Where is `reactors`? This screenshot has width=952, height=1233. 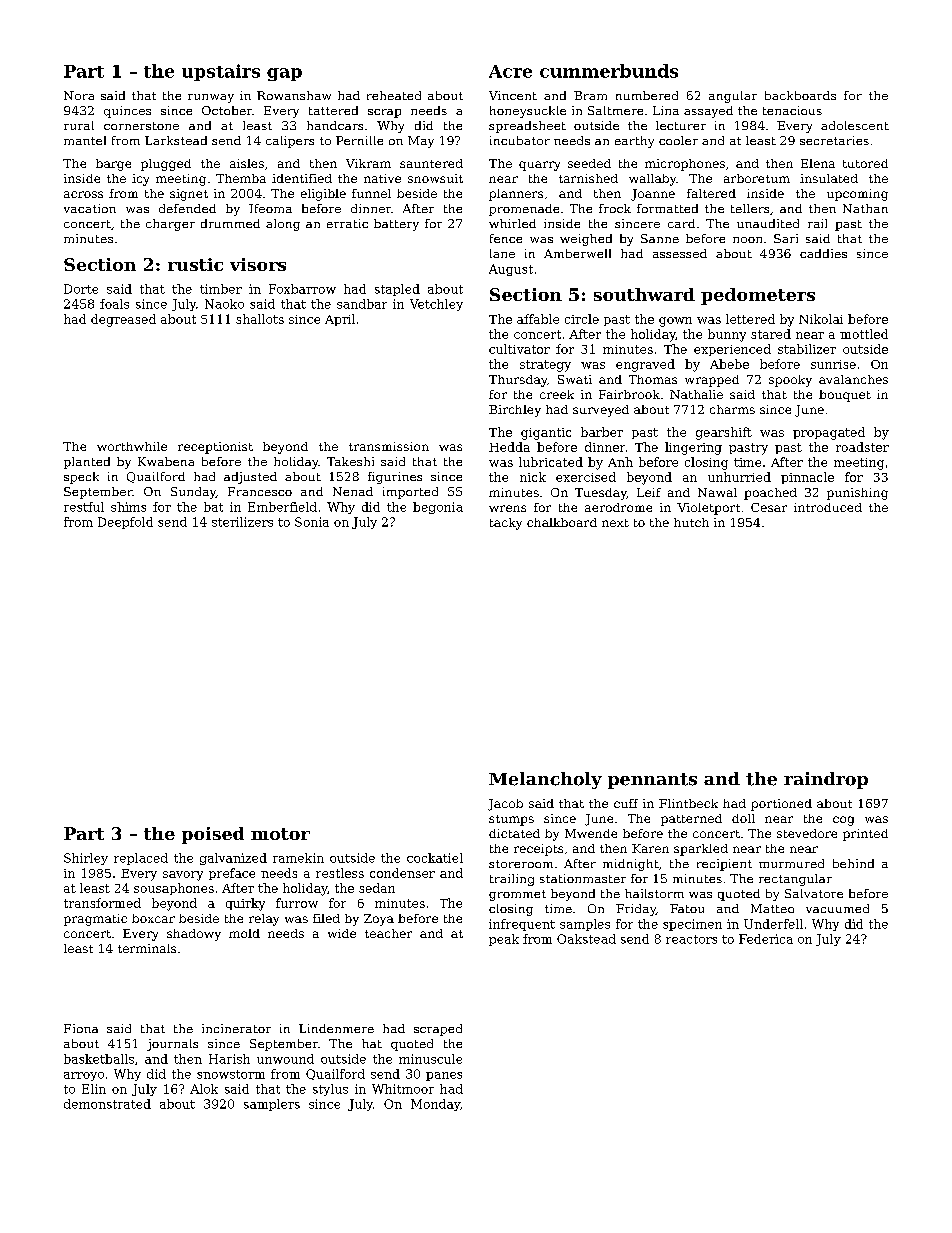 reactors is located at coordinates (691, 939).
